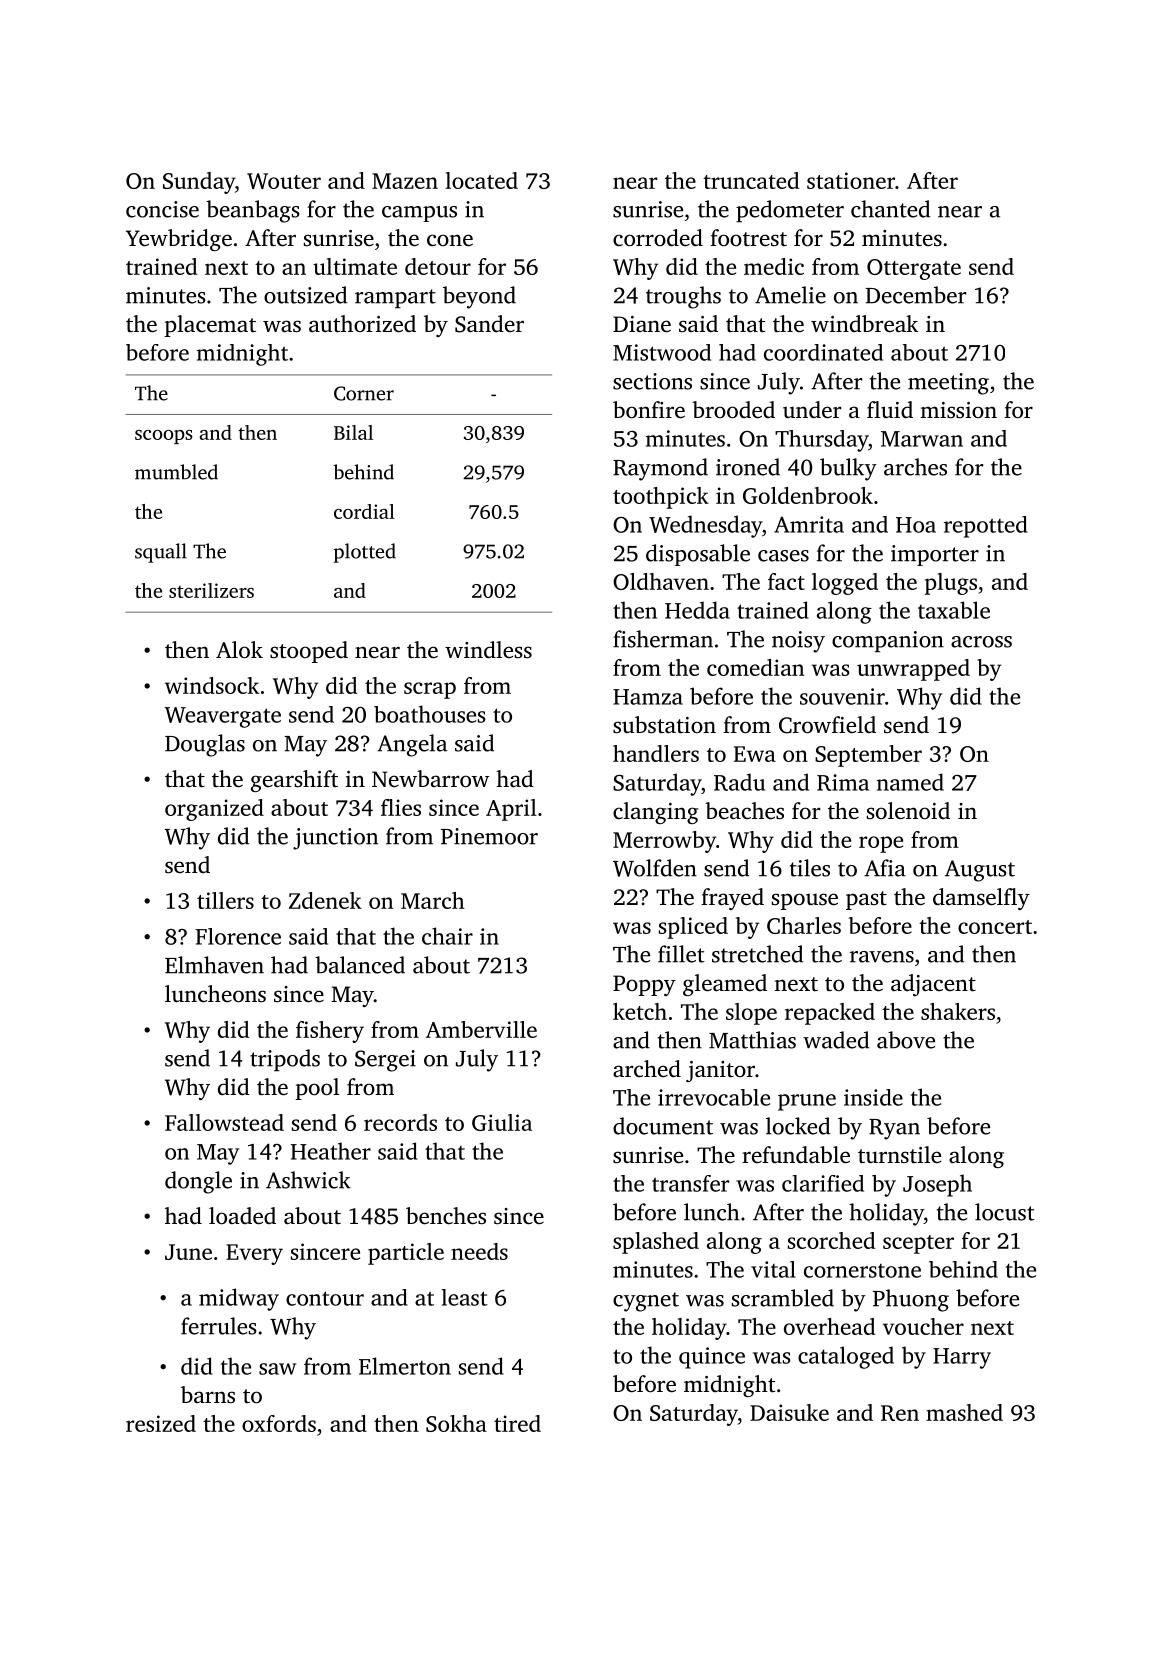  I want to click on unwrapped, so click(913, 670).
